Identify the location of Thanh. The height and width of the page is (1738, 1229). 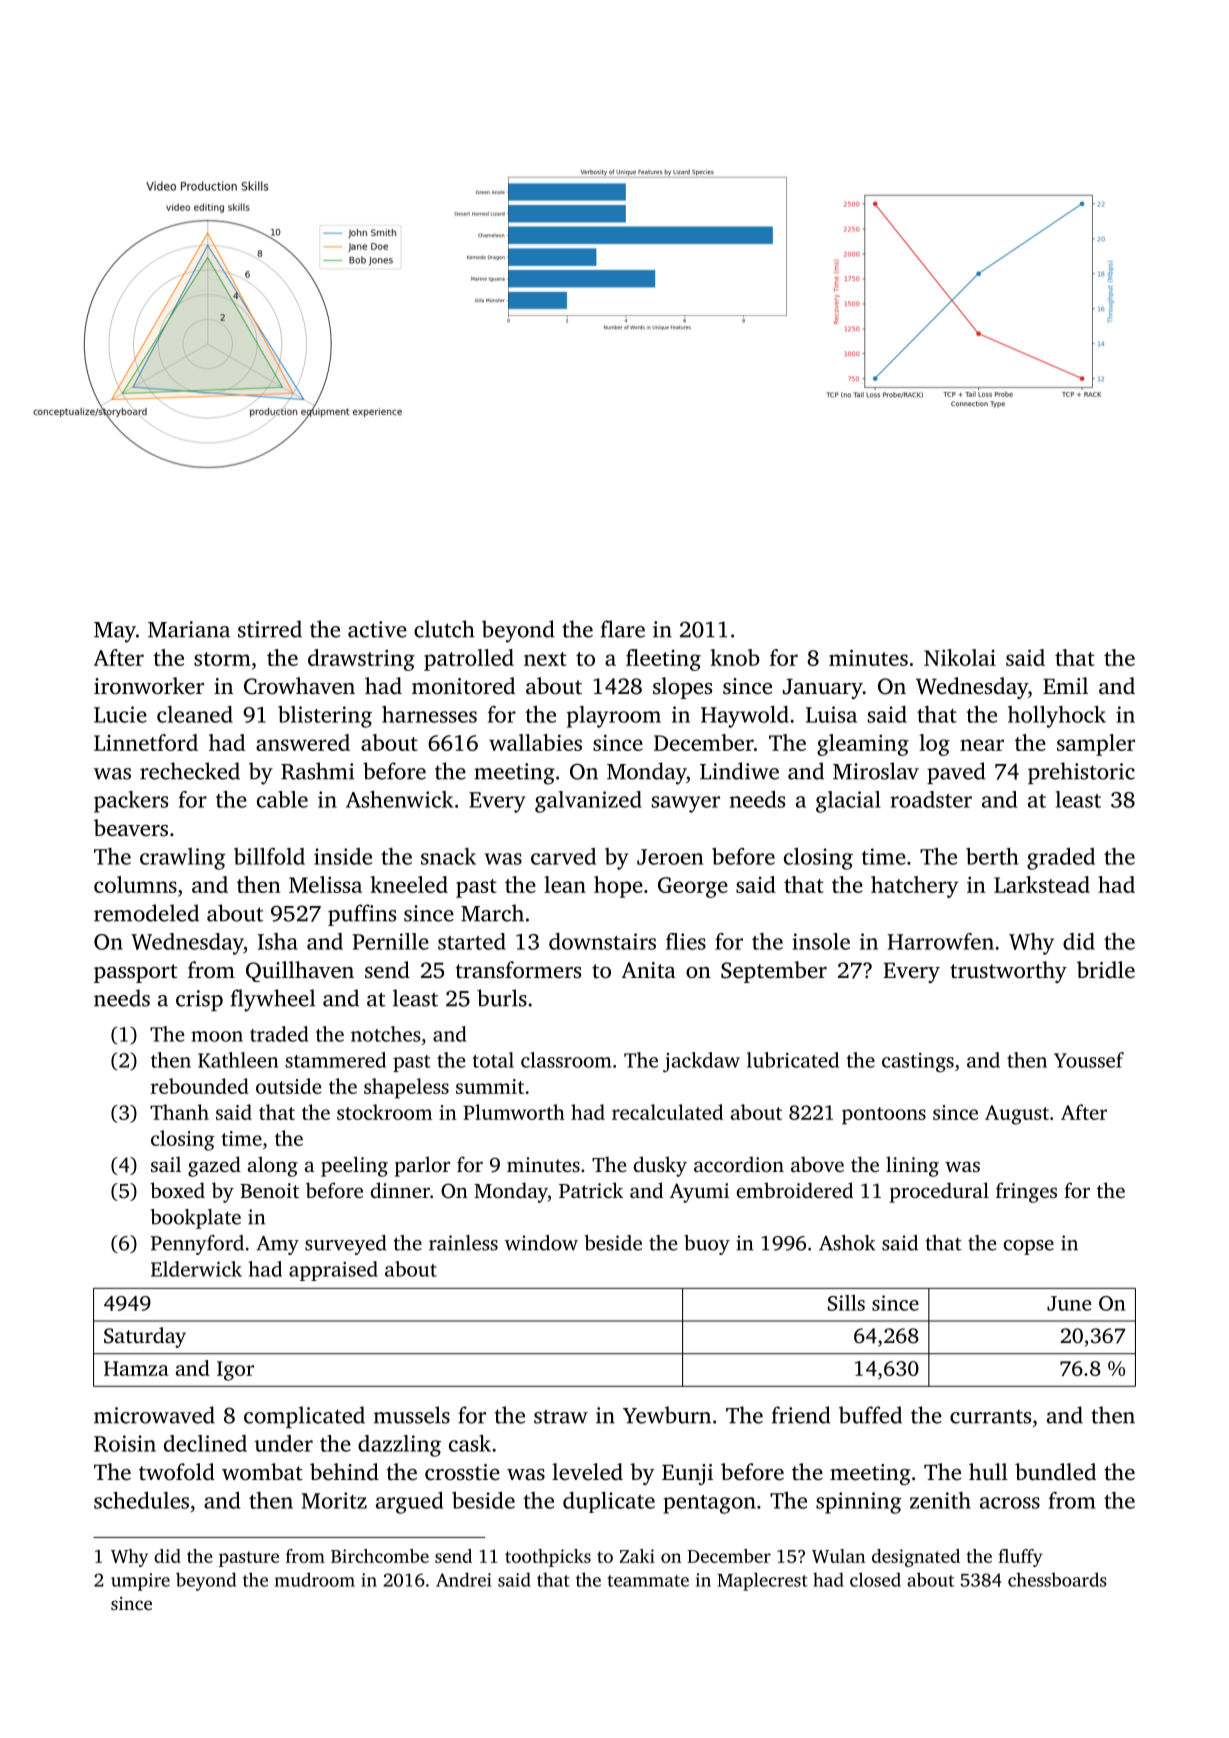
(179, 1112).
